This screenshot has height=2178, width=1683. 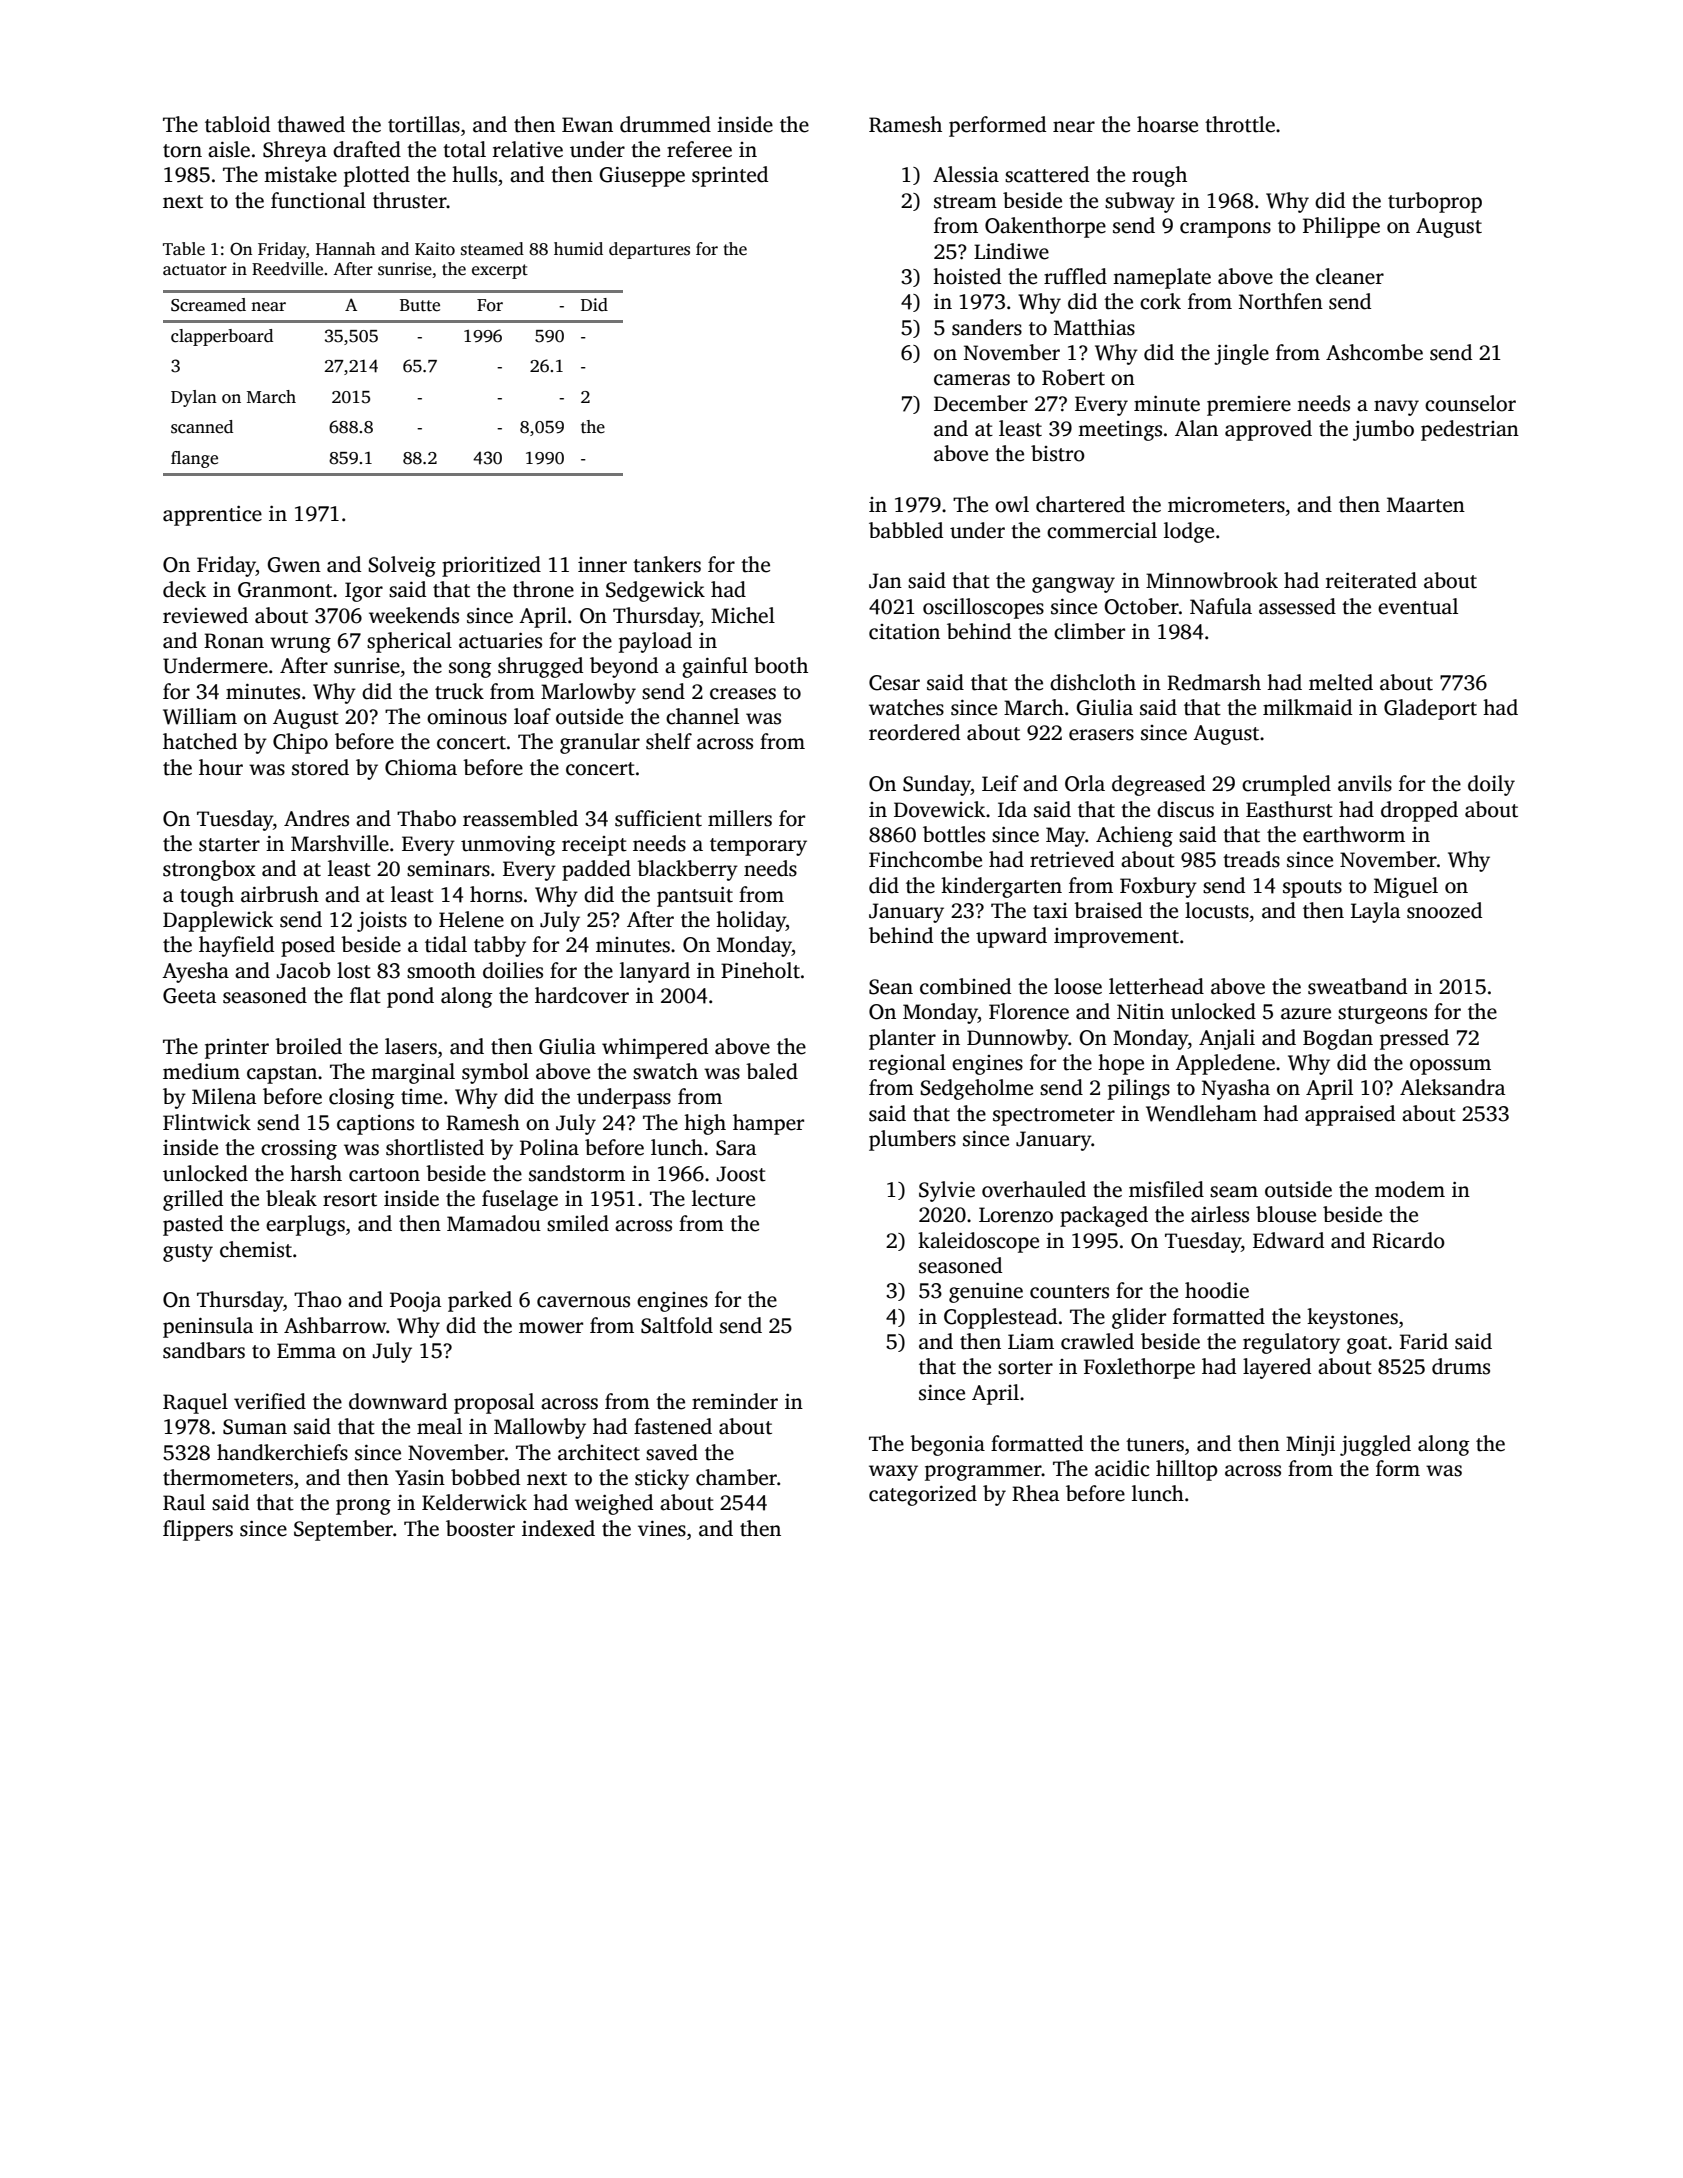 I want to click on pressed, so click(x=1414, y=1039).
